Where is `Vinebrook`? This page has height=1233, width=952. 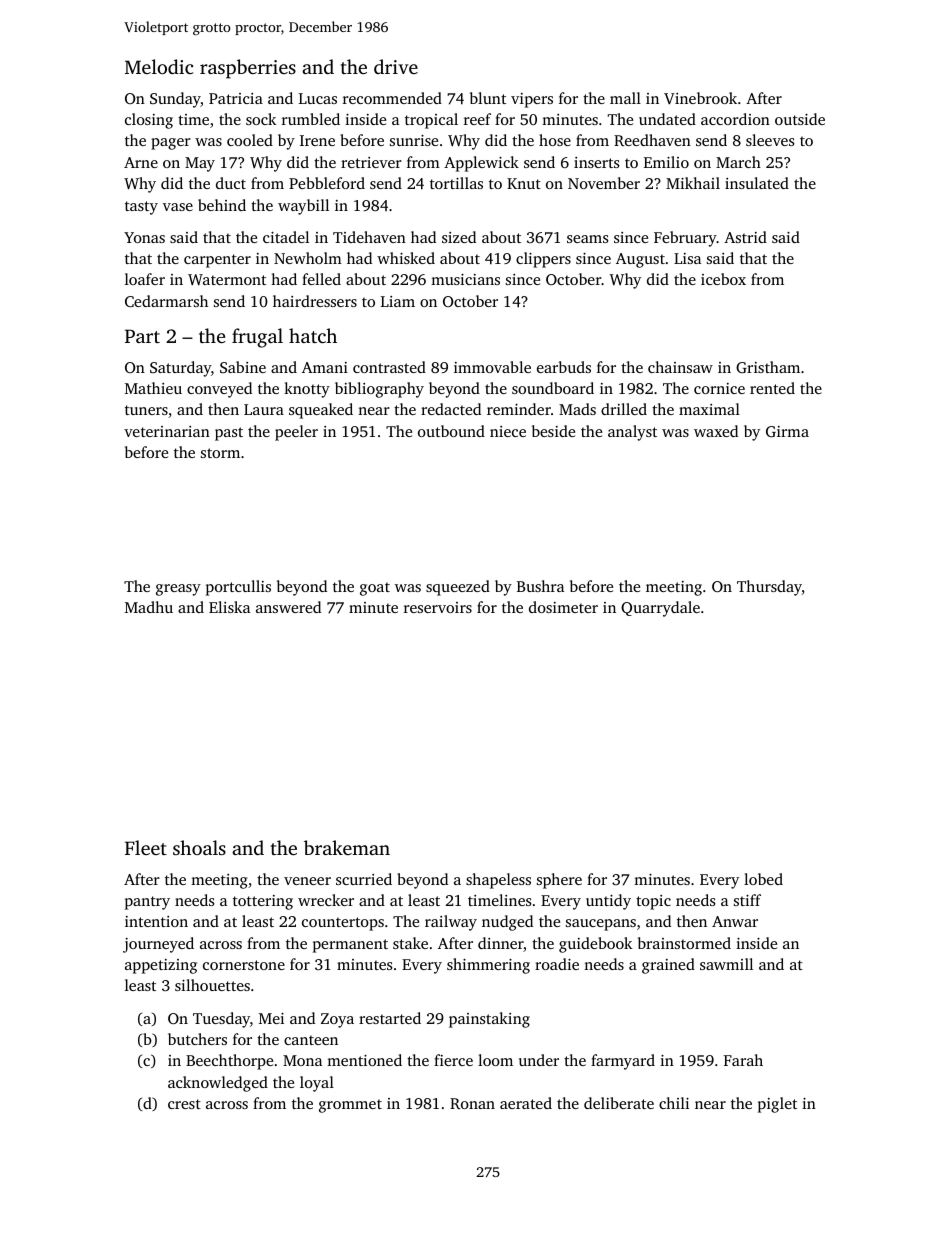
Vinebrook is located at coordinates (700, 98).
